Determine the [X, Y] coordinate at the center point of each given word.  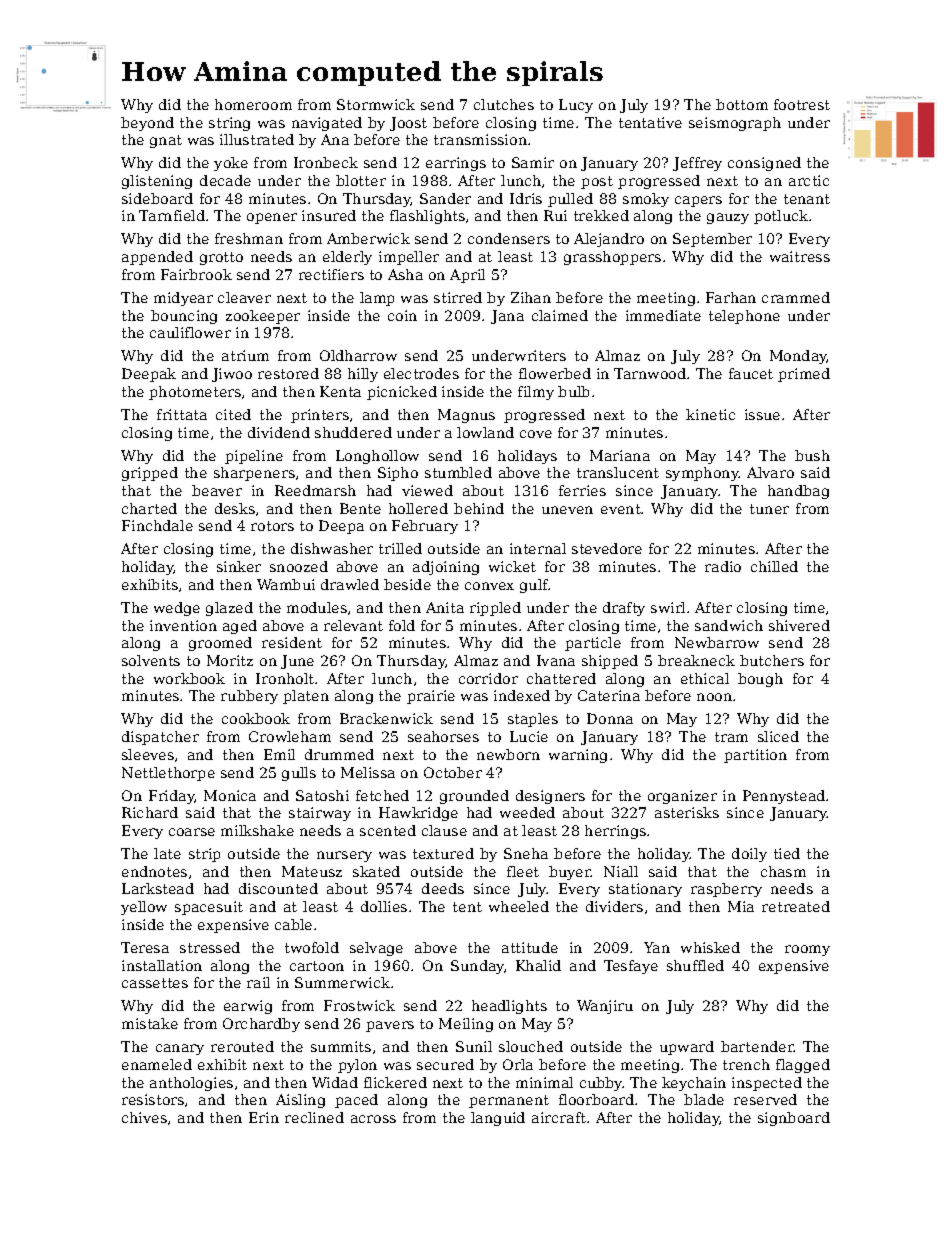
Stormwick [376, 104]
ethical [705, 678]
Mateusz [312, 871]
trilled [400, 548]
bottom [742, 104]
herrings [615, 832]
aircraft [559, 1117]
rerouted [242, 1046]
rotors [272, 526]
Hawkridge [418, 814]
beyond [147, 124]
